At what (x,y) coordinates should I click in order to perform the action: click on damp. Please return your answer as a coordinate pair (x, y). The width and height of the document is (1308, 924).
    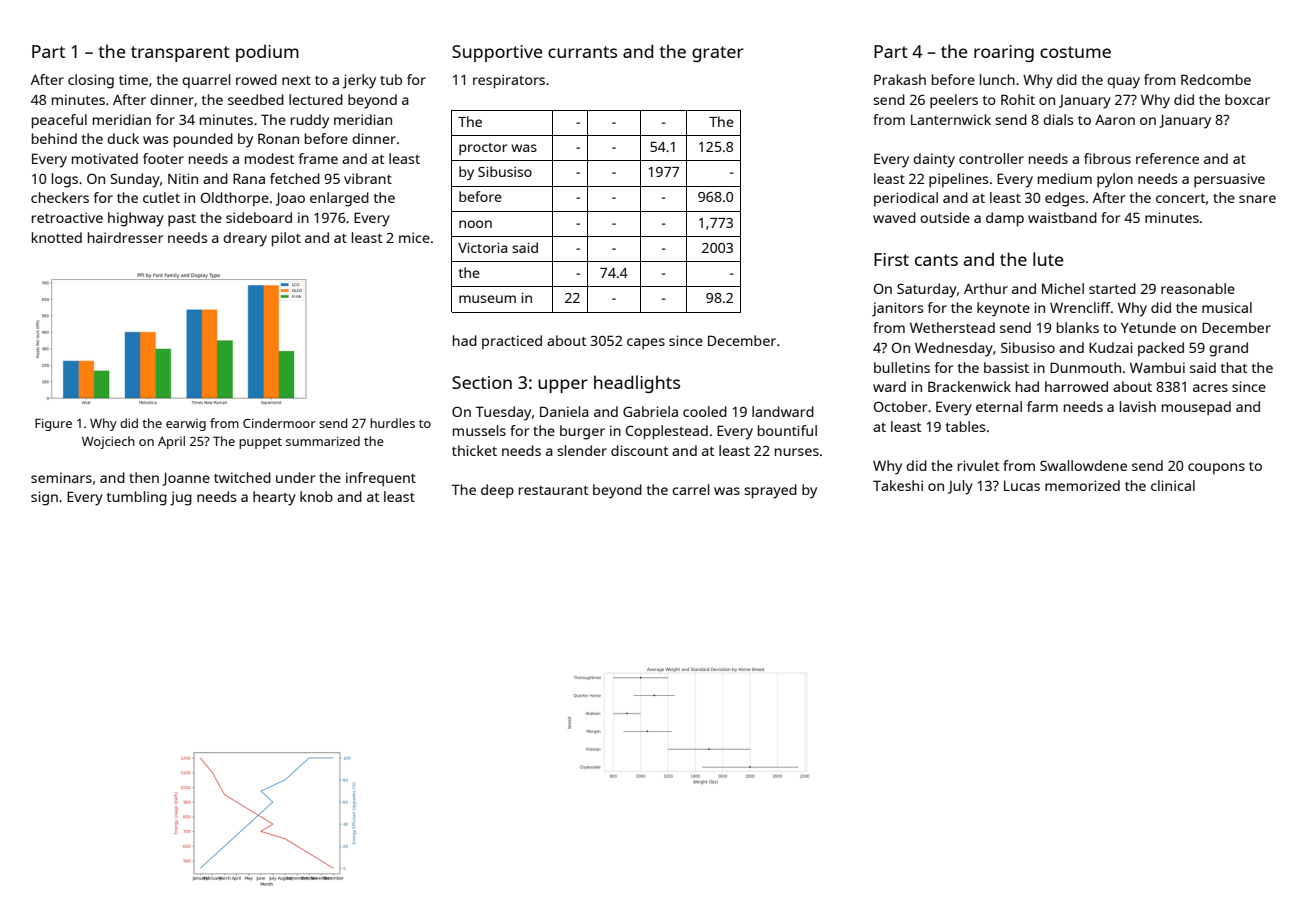
    Looking at the image, I should click on (1005, 219).
